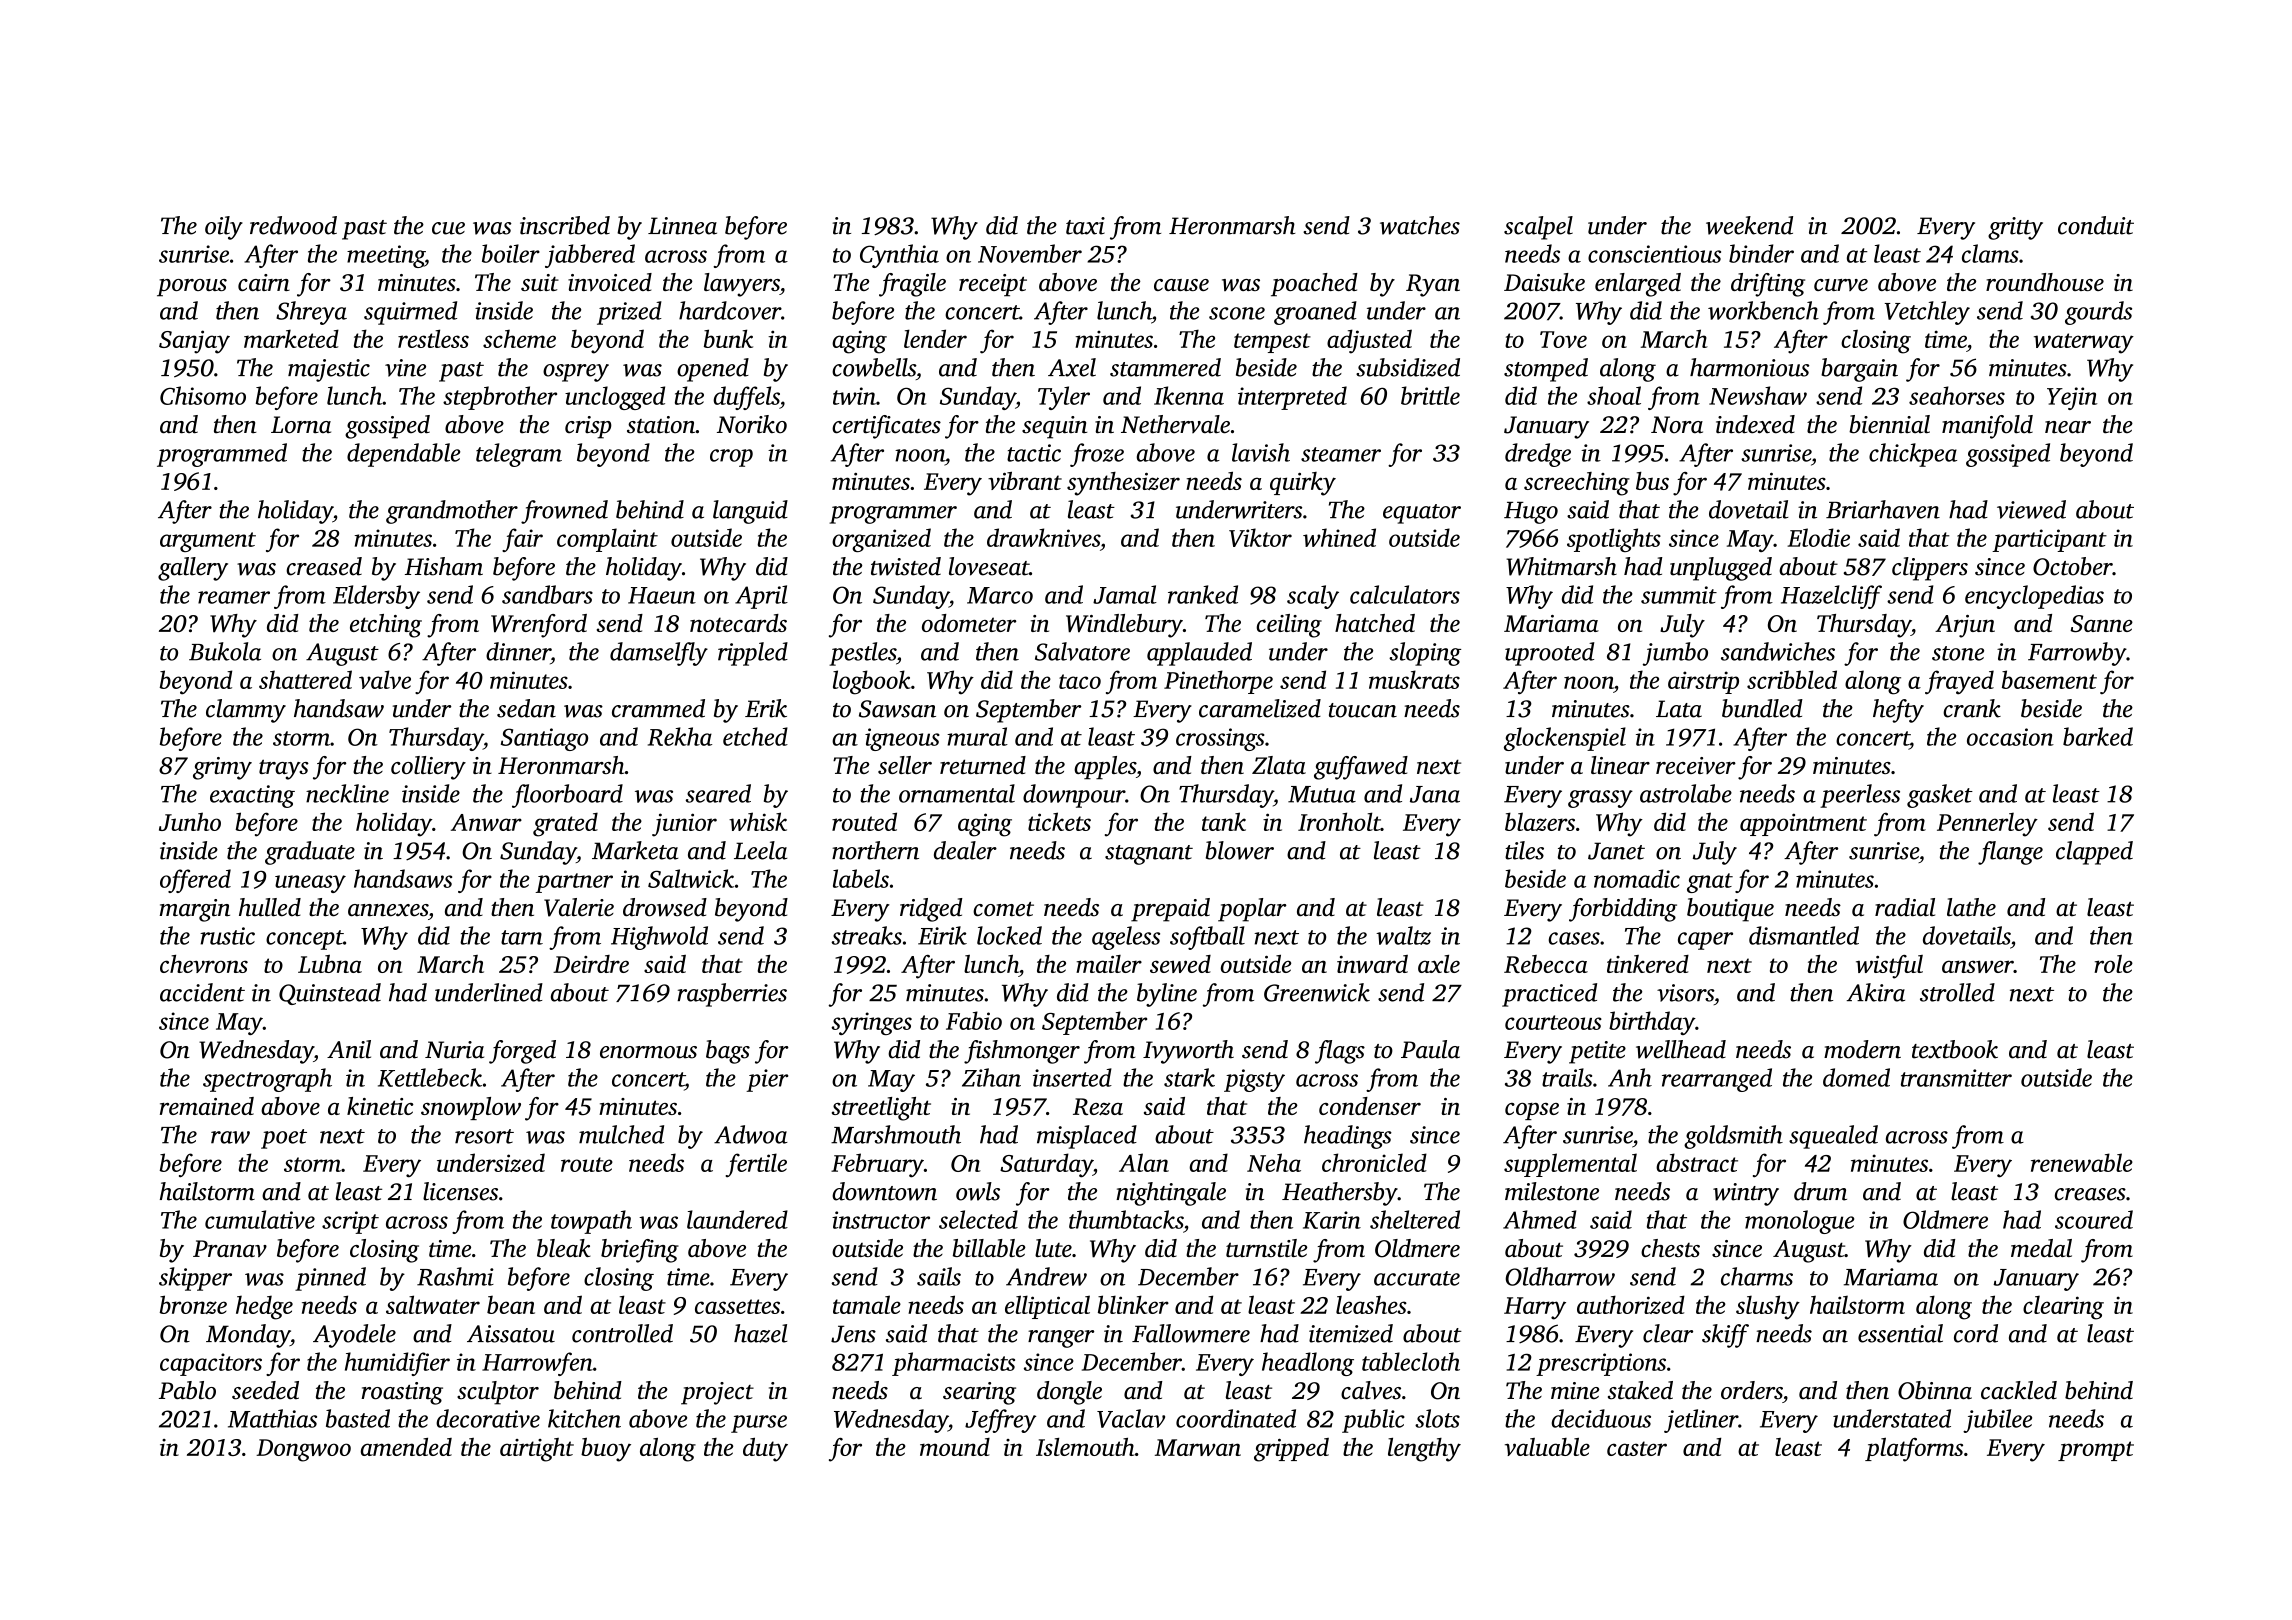  Describe the element at coordinates (1009, 935) in the screenshot. I see `locked` at that location.
